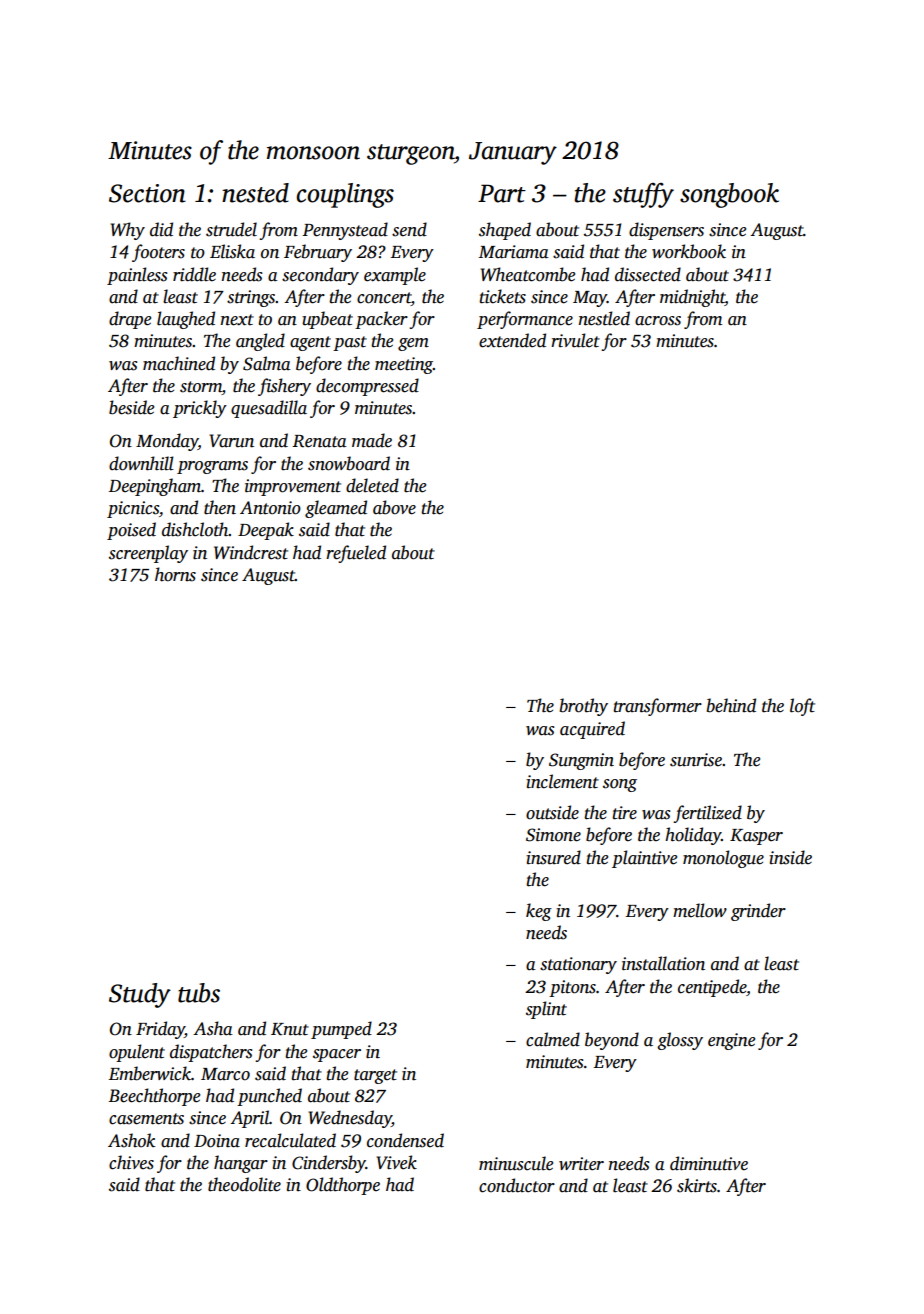  What do you see at coordinates (394, 507) in the page?
I see `above` at bounding box center [394, 507].
